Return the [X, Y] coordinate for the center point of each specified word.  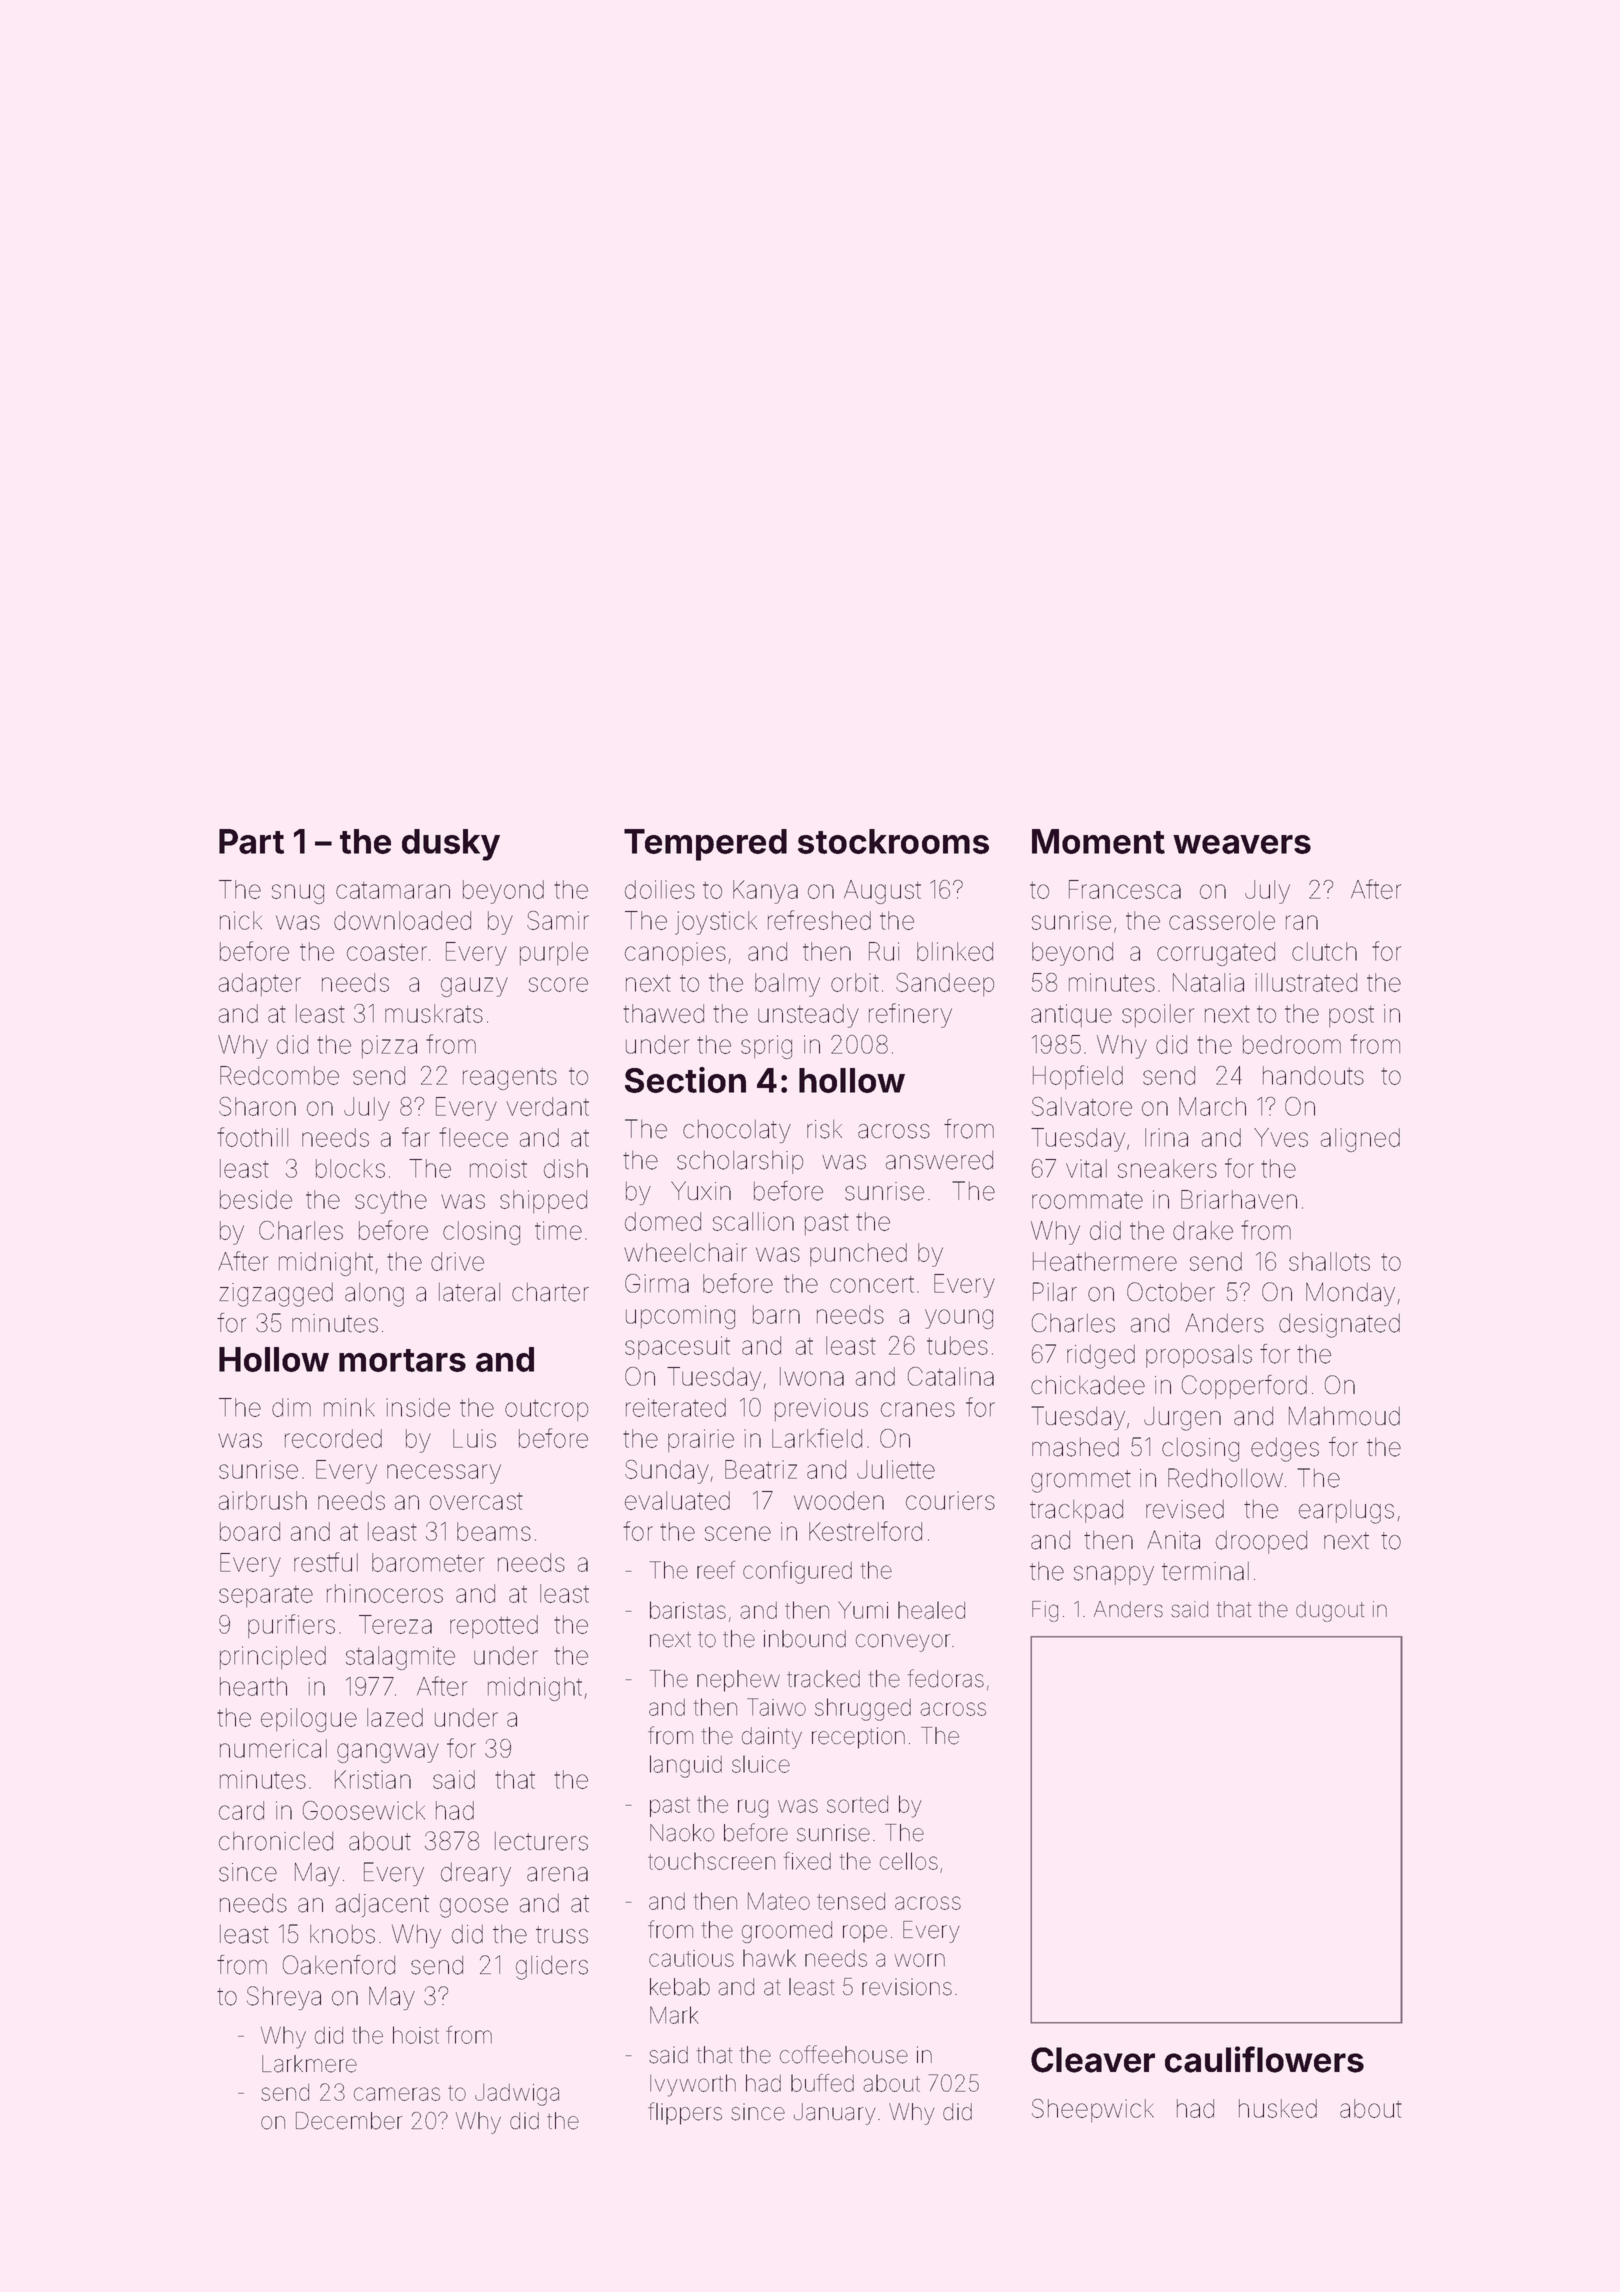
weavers [1242, 844]
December [349, 2121]
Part [251, 841]
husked [1278, 2108]
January [834, 2114]
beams [494, 1531]
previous [821, 1409]
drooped [1261, 1542]
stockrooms [893, 841]
